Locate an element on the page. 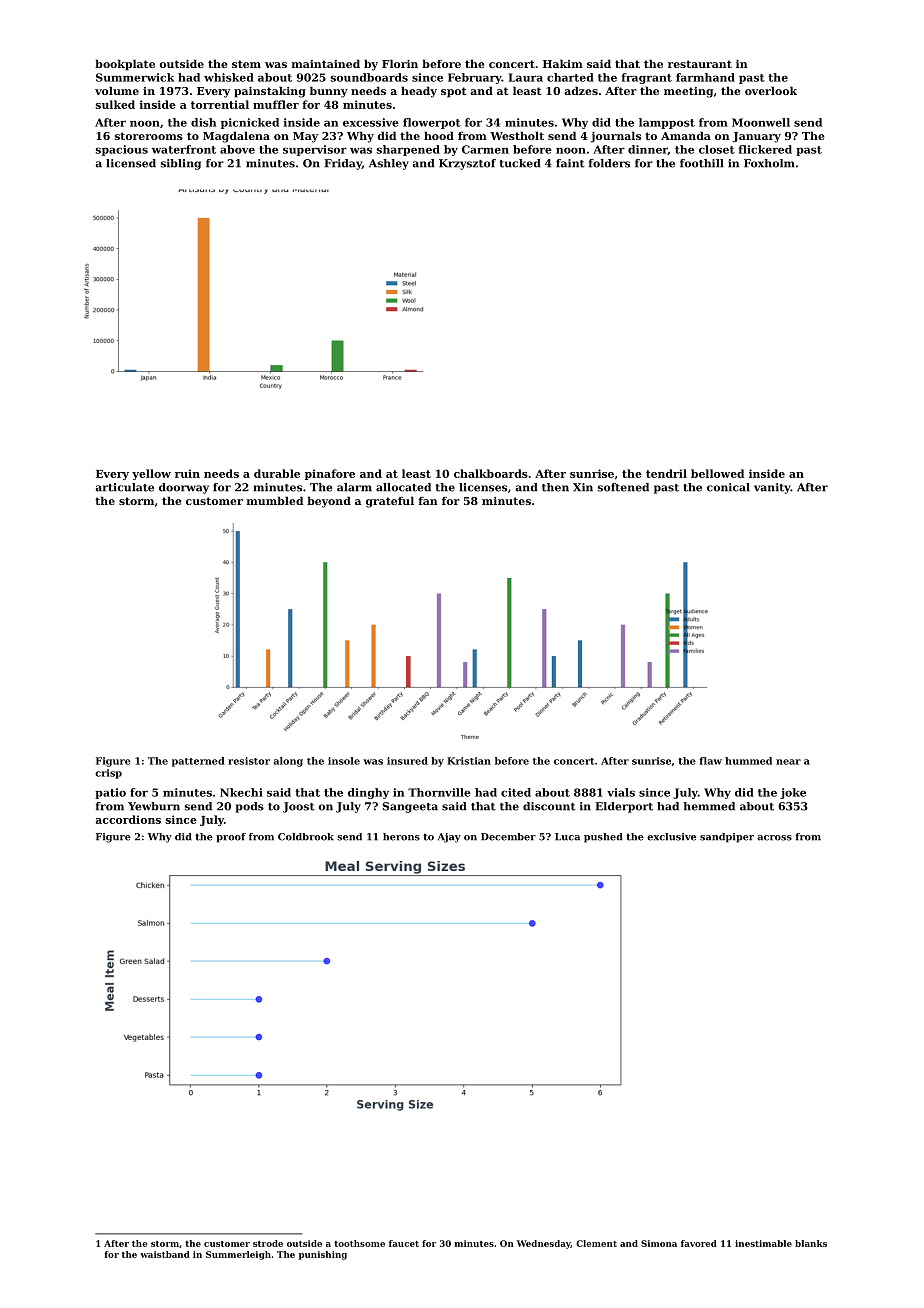  proof is located at coordinates (231, 838).
